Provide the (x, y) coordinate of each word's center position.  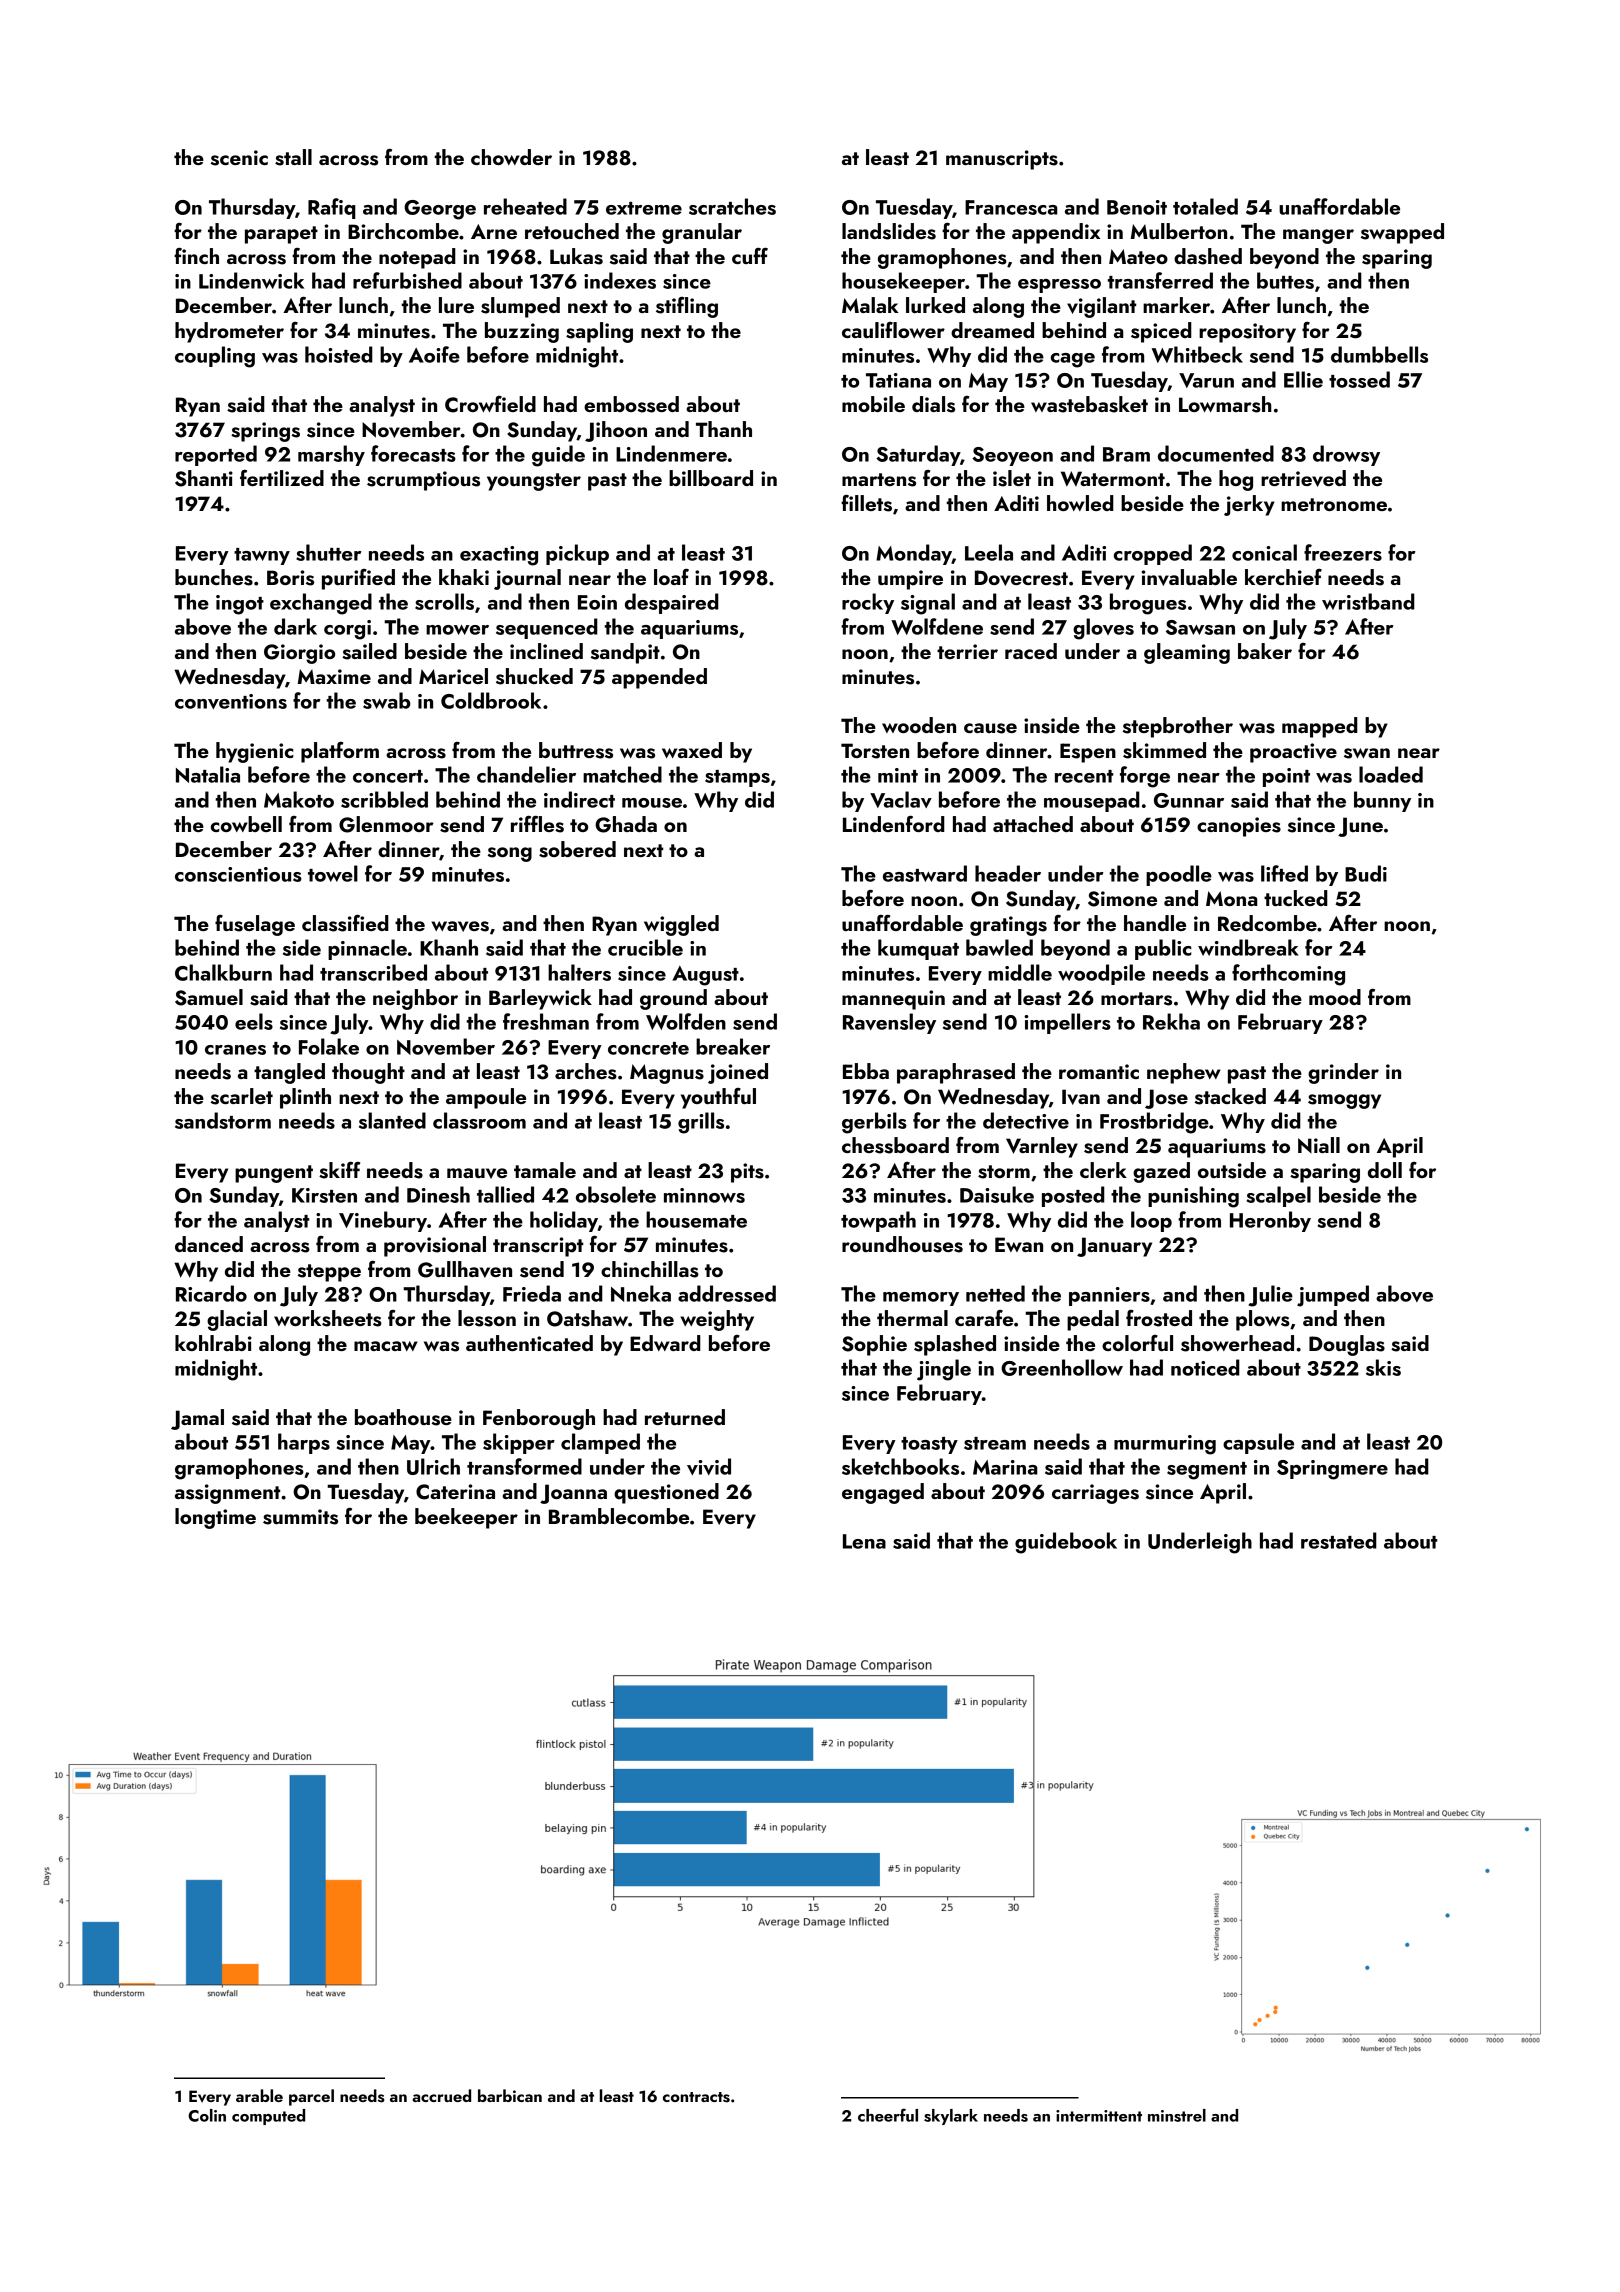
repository (1247, 333)
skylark (951, 2117)
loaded (1391, 774)
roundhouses (902, 1244)
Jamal (197, 1419)
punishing (1193, 1197)
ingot (240, 605)
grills (701, 1123)
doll (1385, 1170)
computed (268, 2117)
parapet (281, 235)
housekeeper (903, 282)
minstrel (1177, 2115)
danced (209, 1244)
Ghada (626, 824)
